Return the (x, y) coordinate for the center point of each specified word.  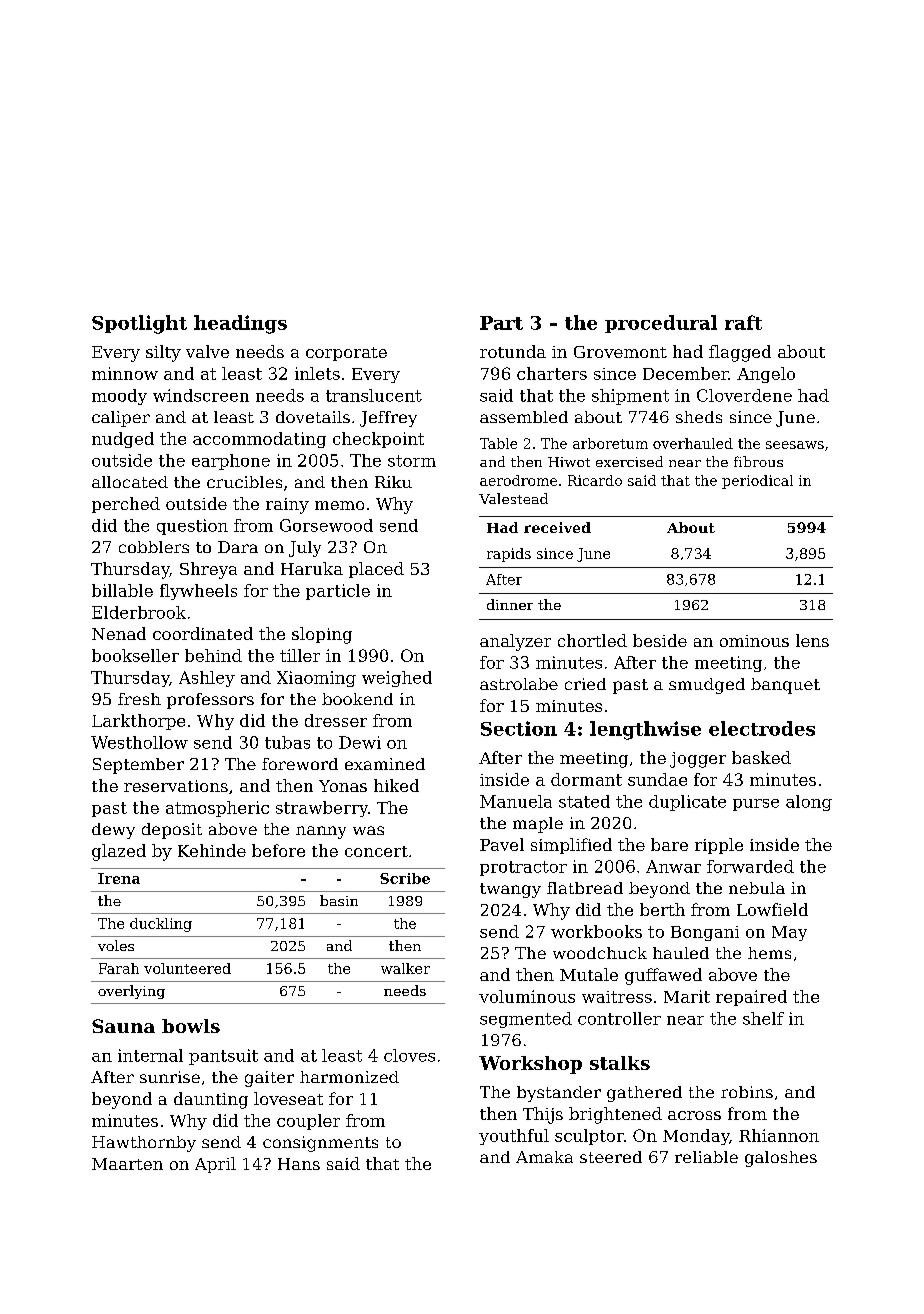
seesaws (795, 445)
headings (240, 324)
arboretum (610, 443)
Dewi (360, 742)
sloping (322, 635)
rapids (509, 555)
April (215, 1165)
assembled (524, 417)
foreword (300, 764)
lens (812, 640)
